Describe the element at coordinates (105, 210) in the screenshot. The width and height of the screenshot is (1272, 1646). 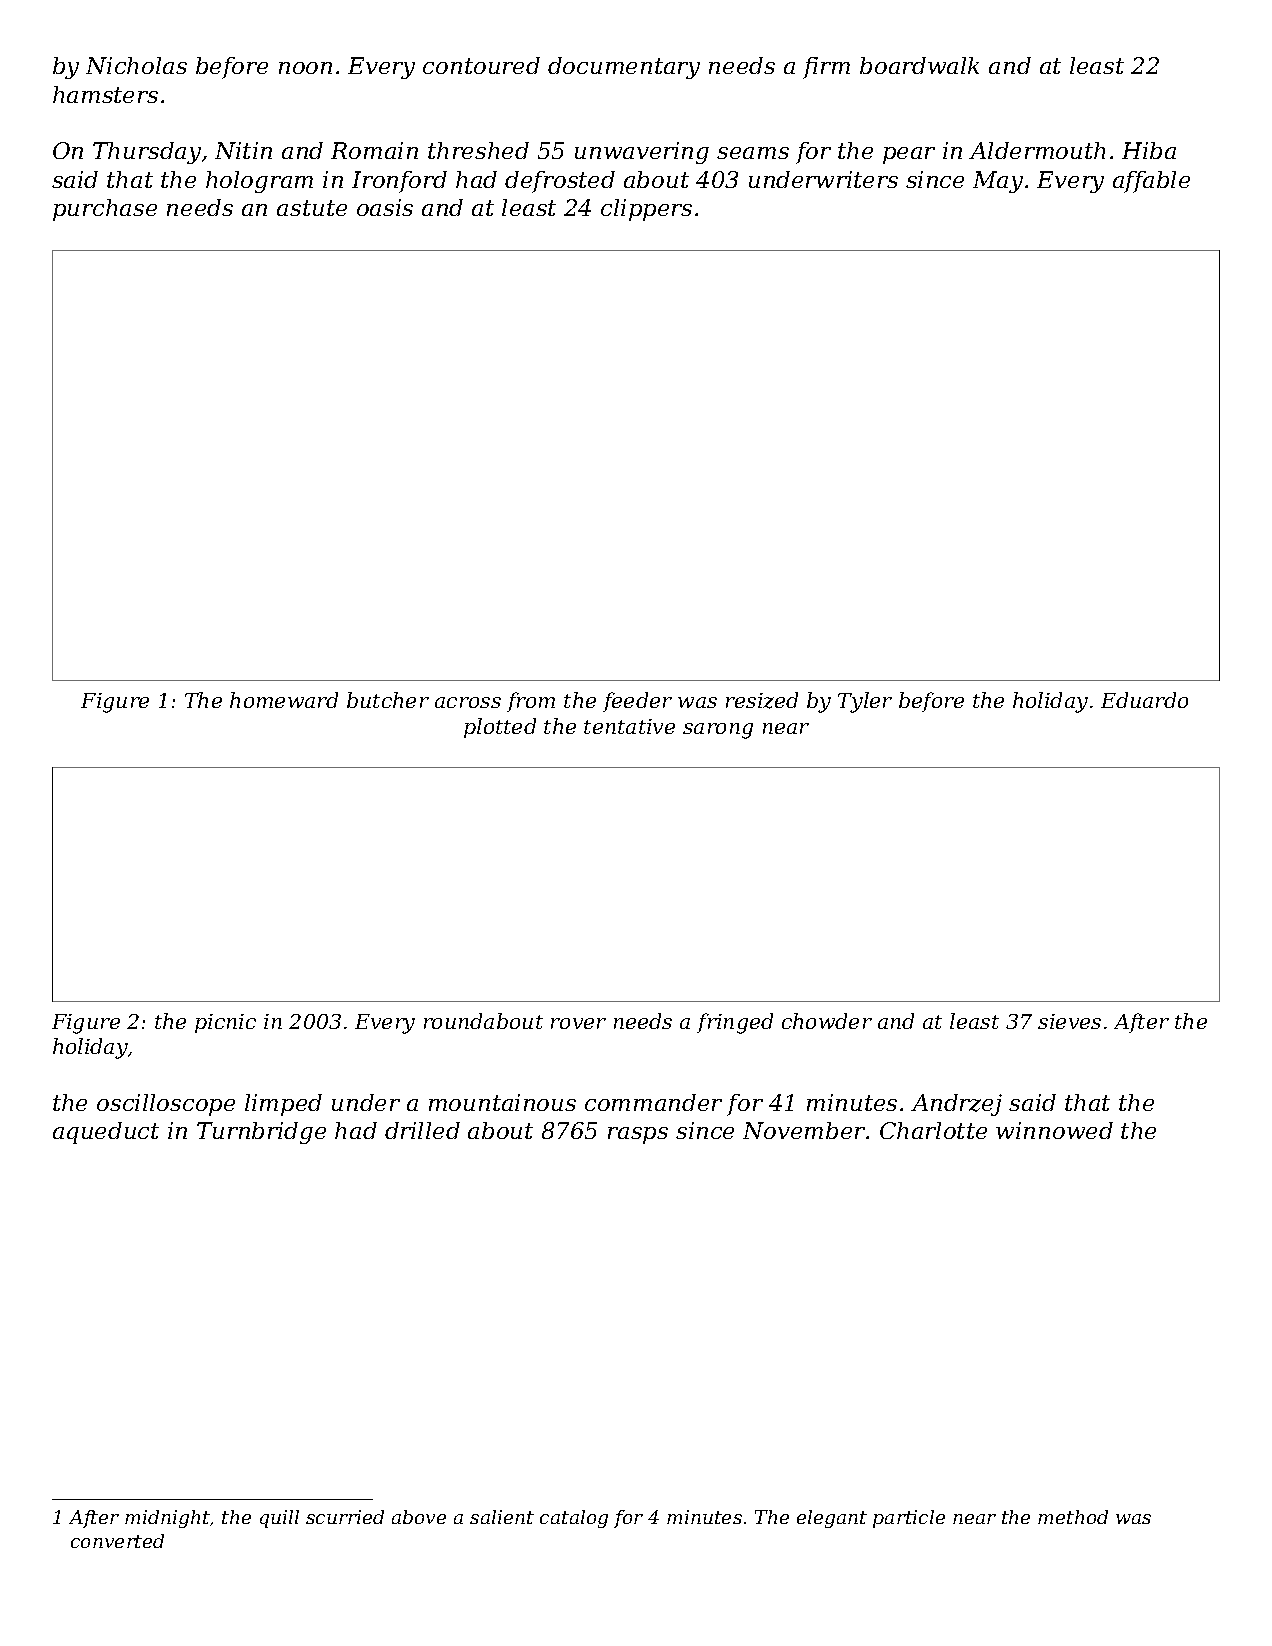
I see `purchase` at that location.
